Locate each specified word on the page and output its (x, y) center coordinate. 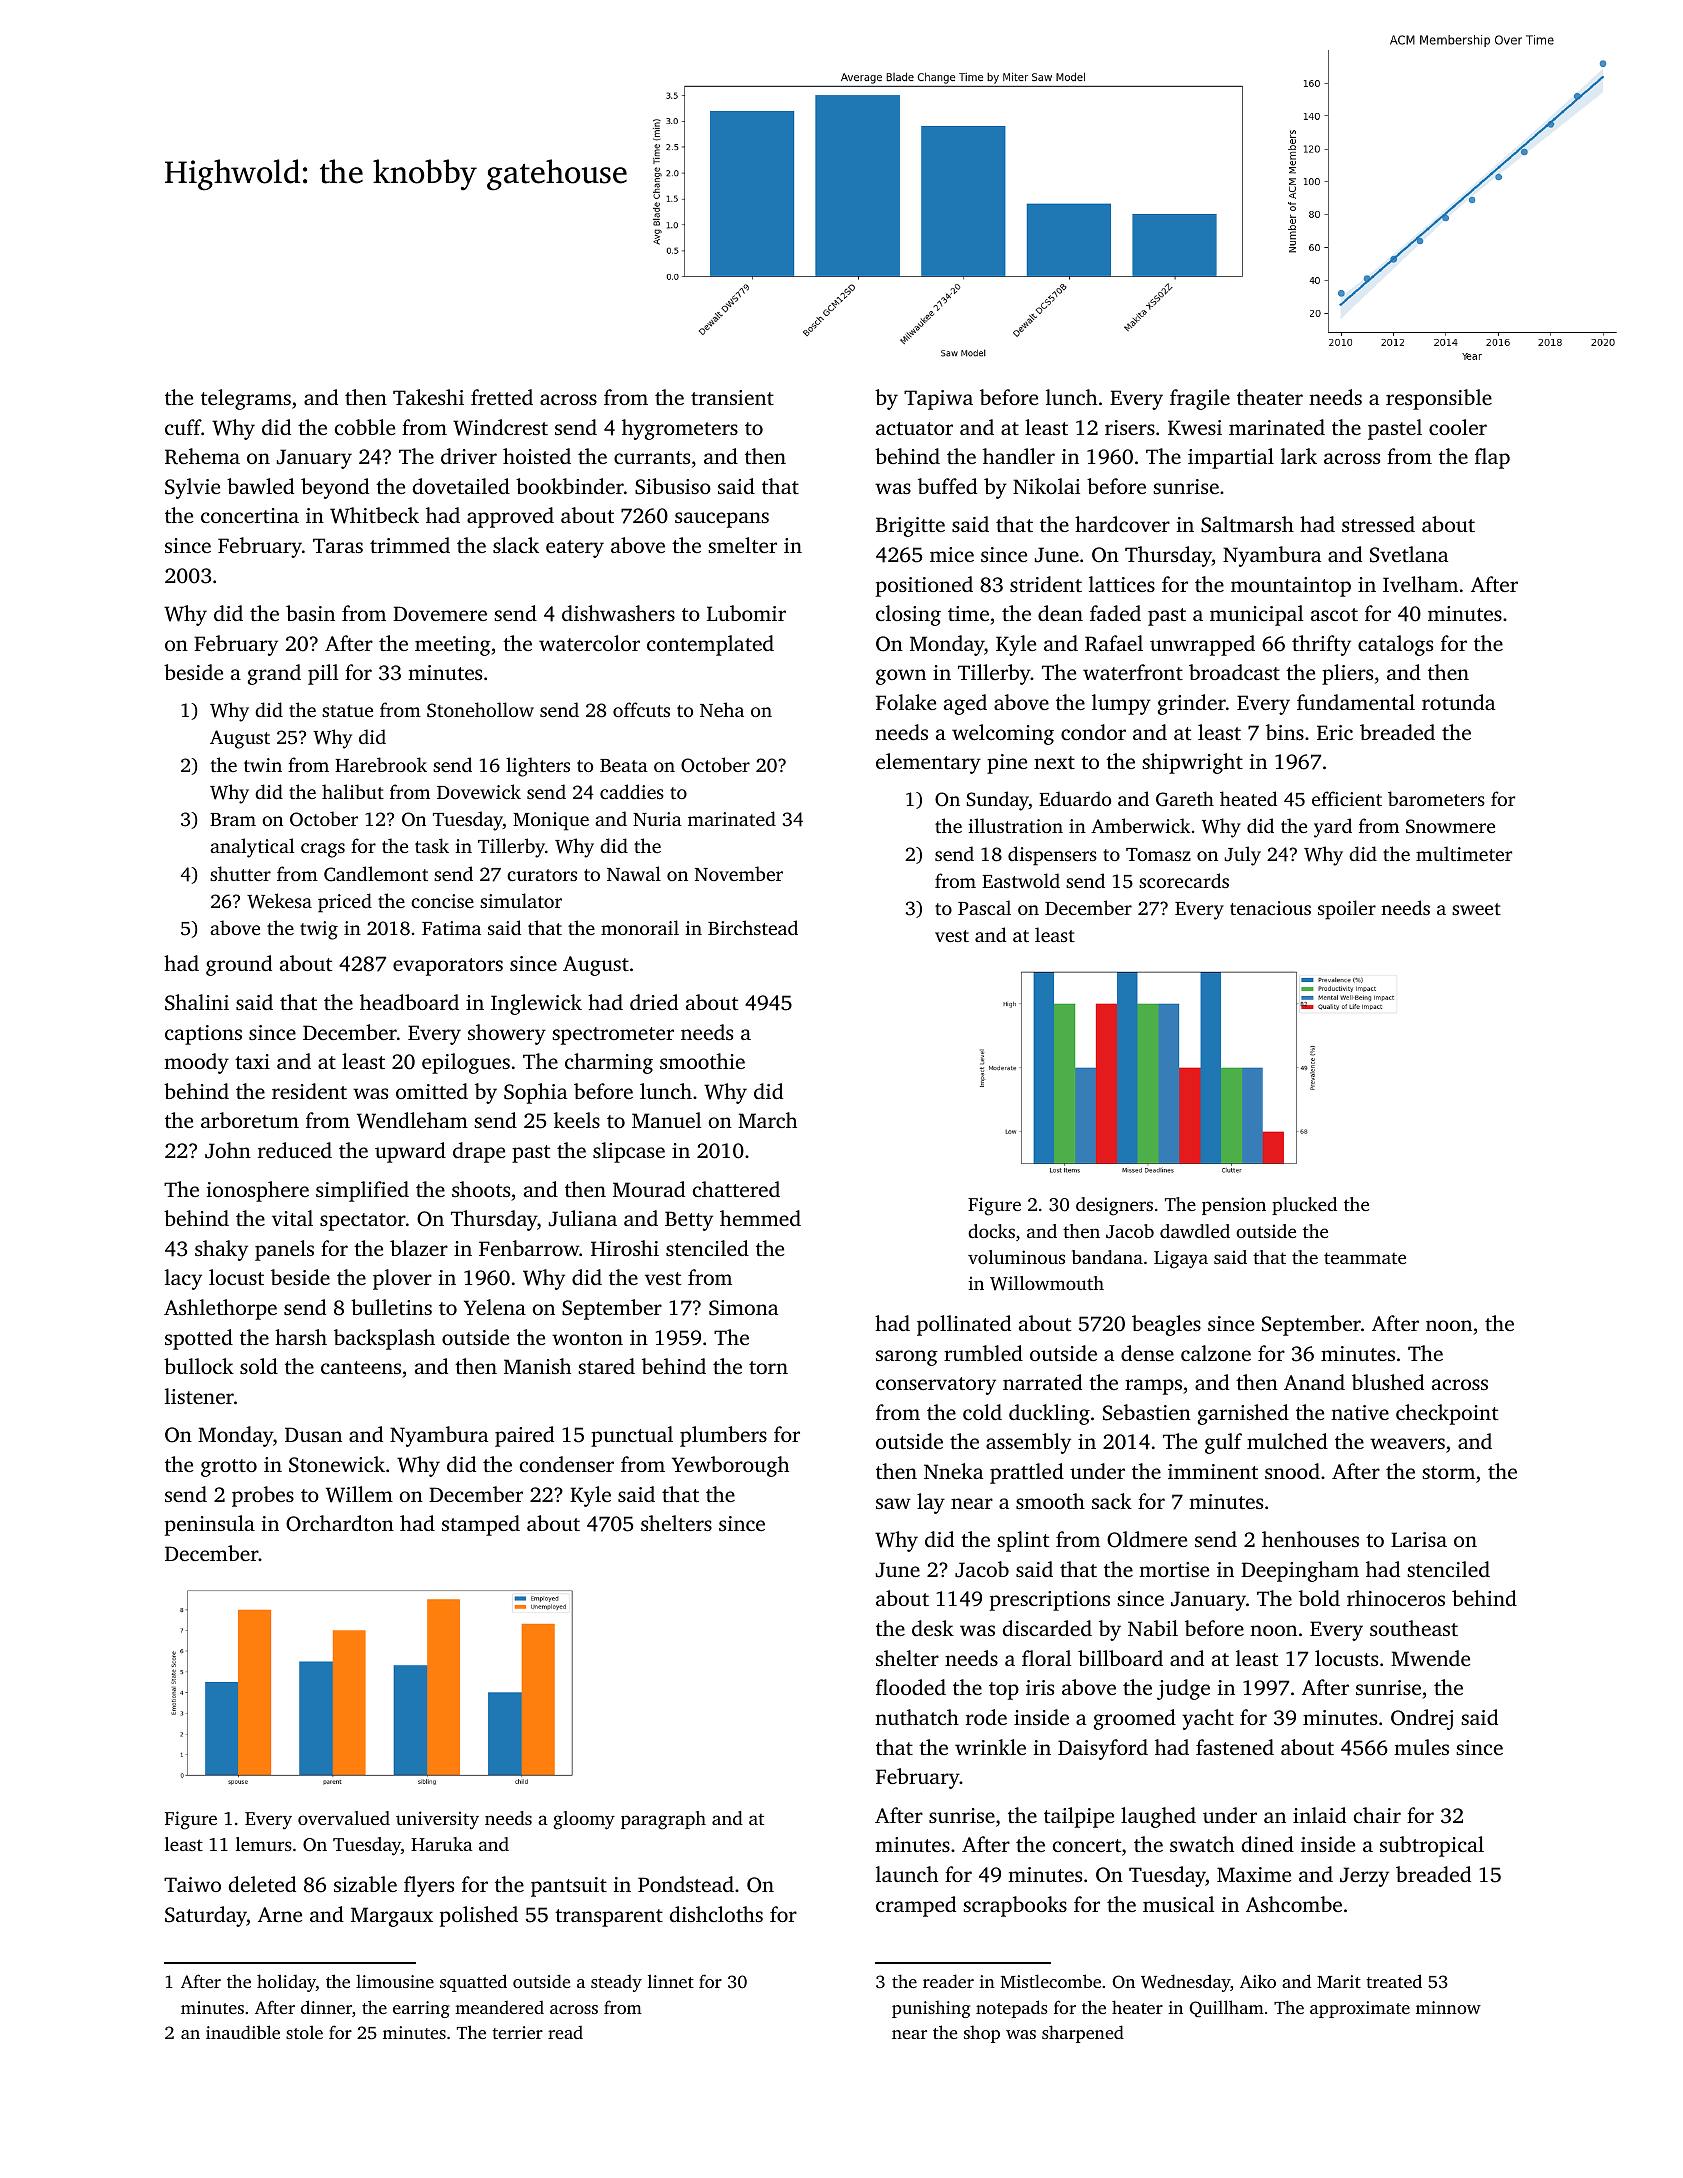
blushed (1388, 1382)
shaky (221, 1250)
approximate (1360, 2009)
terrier (517, 2032)
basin (310, 613)
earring (421, 2009)
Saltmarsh (1247, 524)
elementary (928, 763)
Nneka (953, 1471)
